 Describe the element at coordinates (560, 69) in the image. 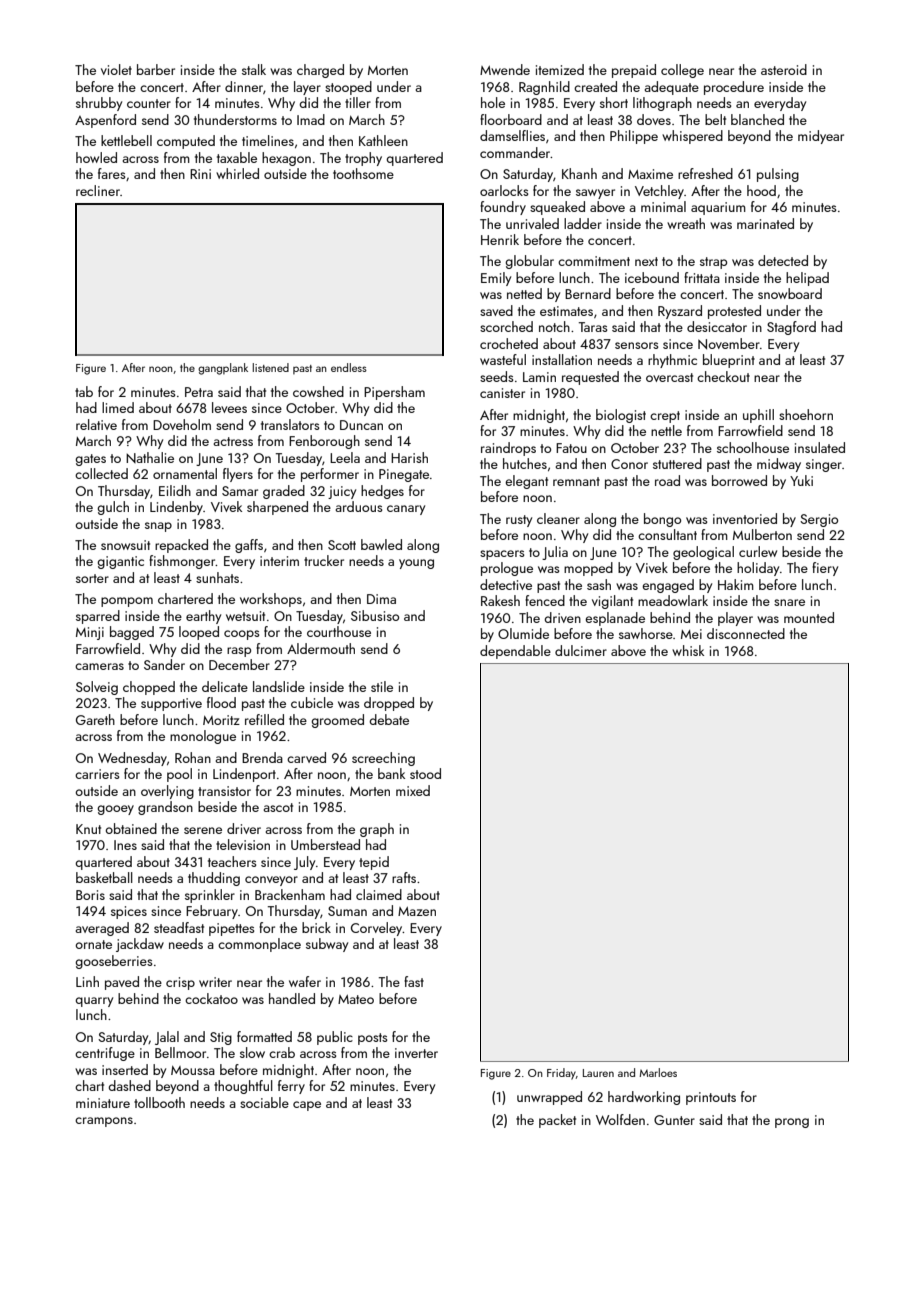

I see `itemized` at that location.
